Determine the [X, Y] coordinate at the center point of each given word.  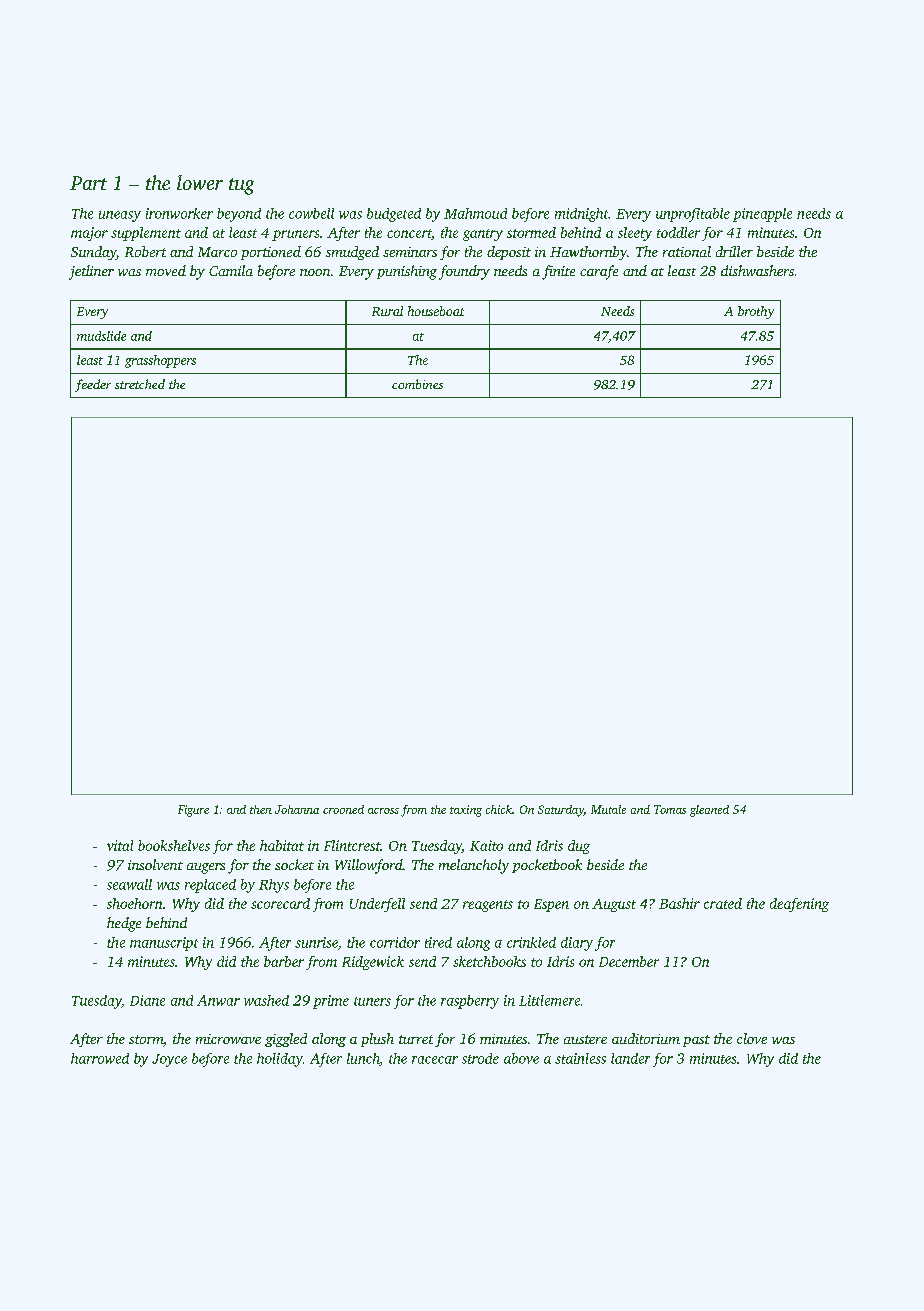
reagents [488, 906]
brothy [756, 312]
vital [120, 845]
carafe [599, 272]
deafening [799, 905]
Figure [193, 811]
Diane [147, 1000]
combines [417, 384]
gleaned [709, 811]
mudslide [101, 336]
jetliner [91, 272]
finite [558, 272]
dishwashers [757, 270]
